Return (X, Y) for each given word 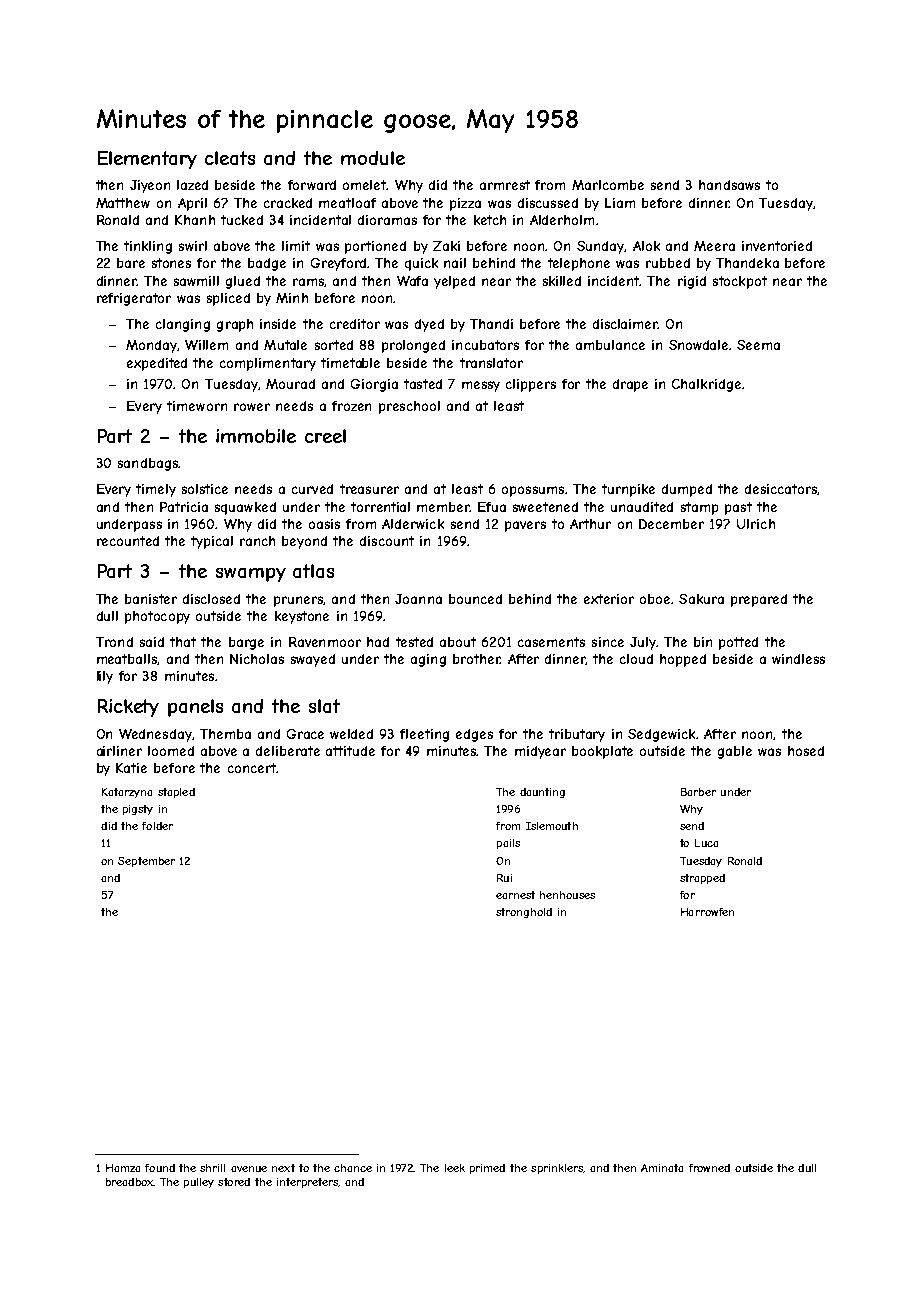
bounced (475, 599)
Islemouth (552, 826)
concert (252, 768)
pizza (465, 204)
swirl (193, 246)
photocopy (157, 617)
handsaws (729, 185)
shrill (212, 1168)
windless (798, 659)
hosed (806, 751)
